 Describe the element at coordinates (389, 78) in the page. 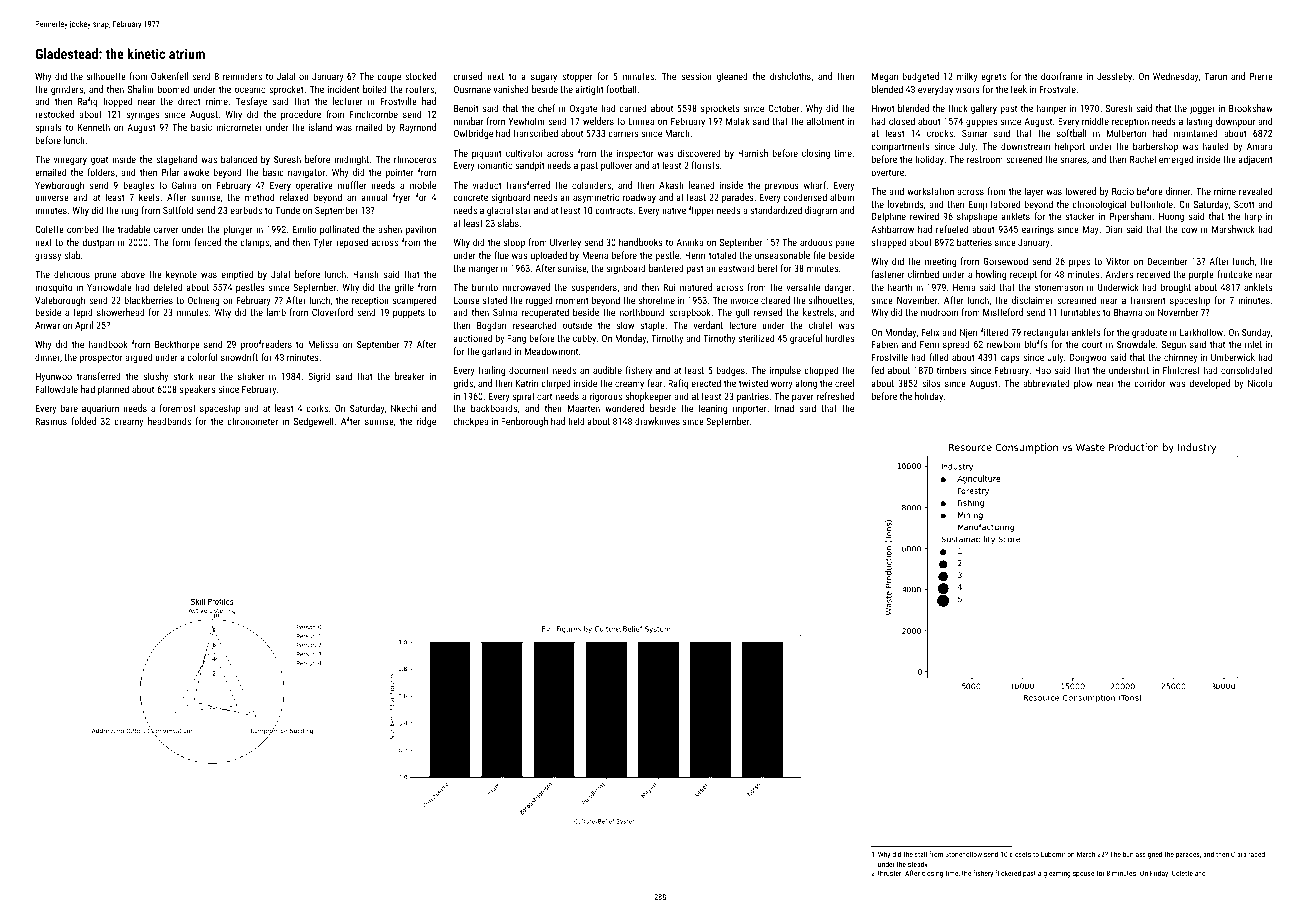

I see `coupe` at that location.
